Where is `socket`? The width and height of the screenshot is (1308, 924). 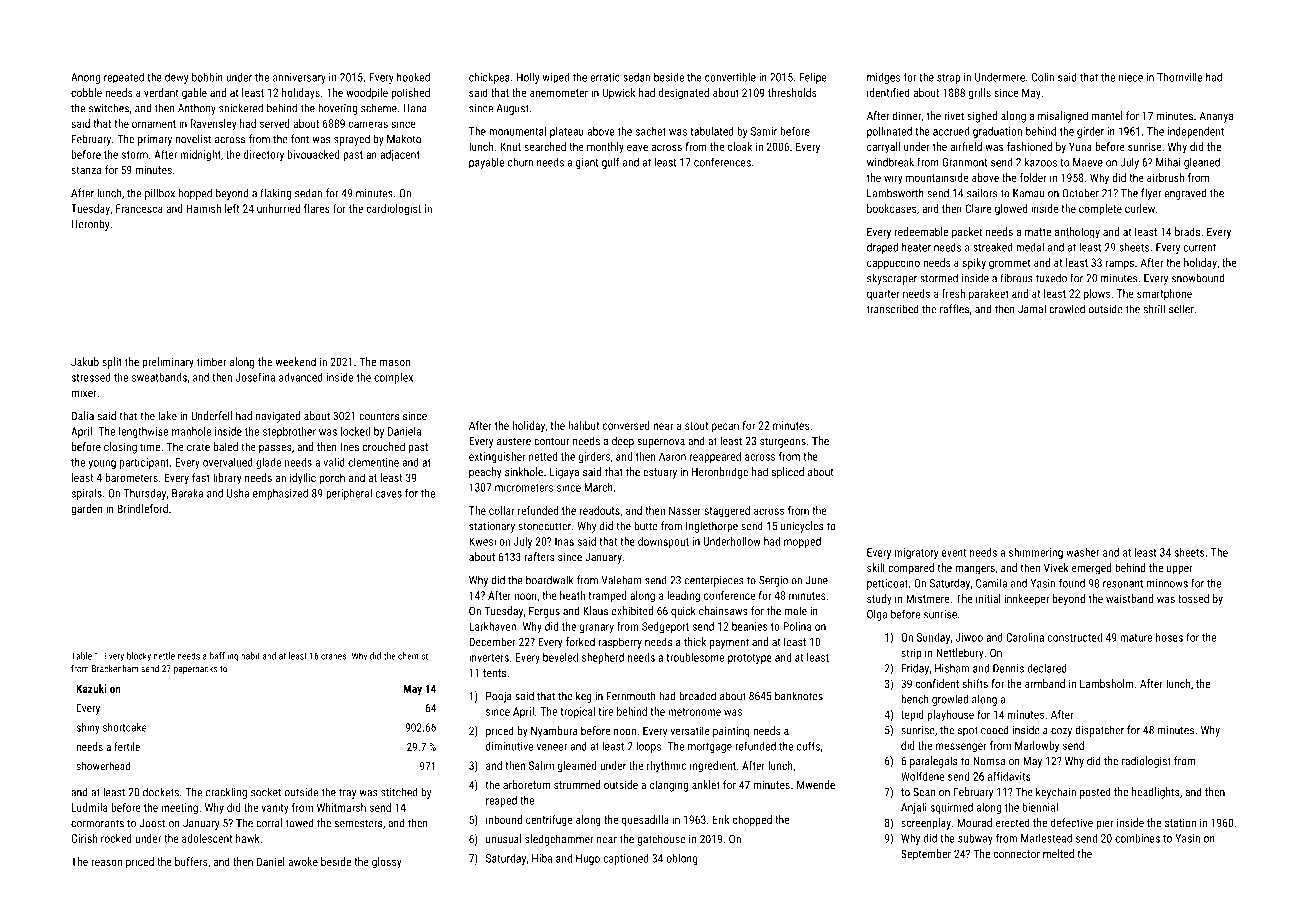
socket is located at coordinates (266, 792).
